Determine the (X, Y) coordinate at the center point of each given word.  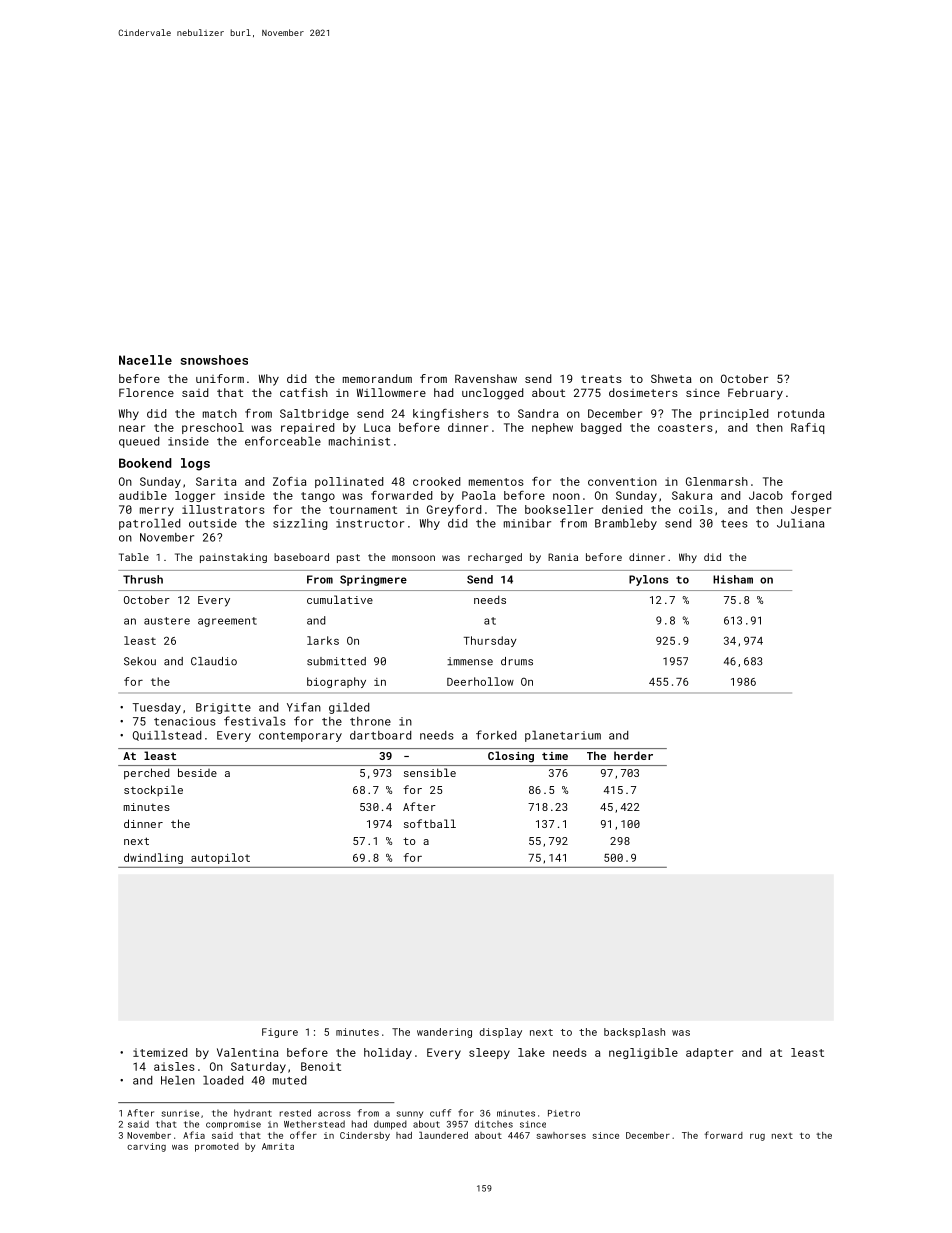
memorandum (377, 378)
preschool (213, 428)
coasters (685, 428)
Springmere (373, 580)
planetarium (563, 736)
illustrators (223, 509)
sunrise (180, 1113)
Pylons (648, 580)
